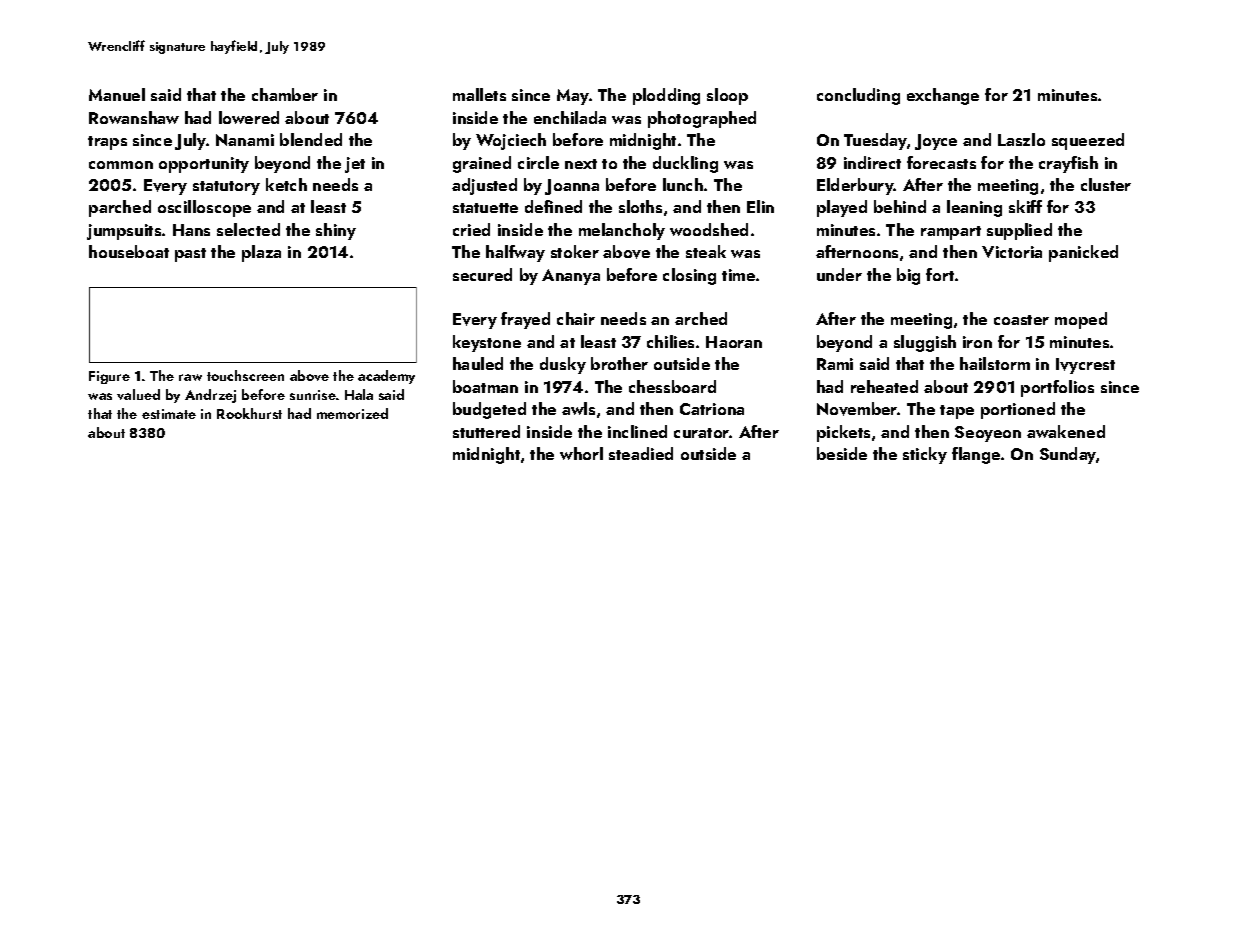 The height and width of the screenshot is (952, 1233). What do you see at coordinates (571, 277) in the screenshot?
I see `Ananya` at bounding box center [571, 277].
